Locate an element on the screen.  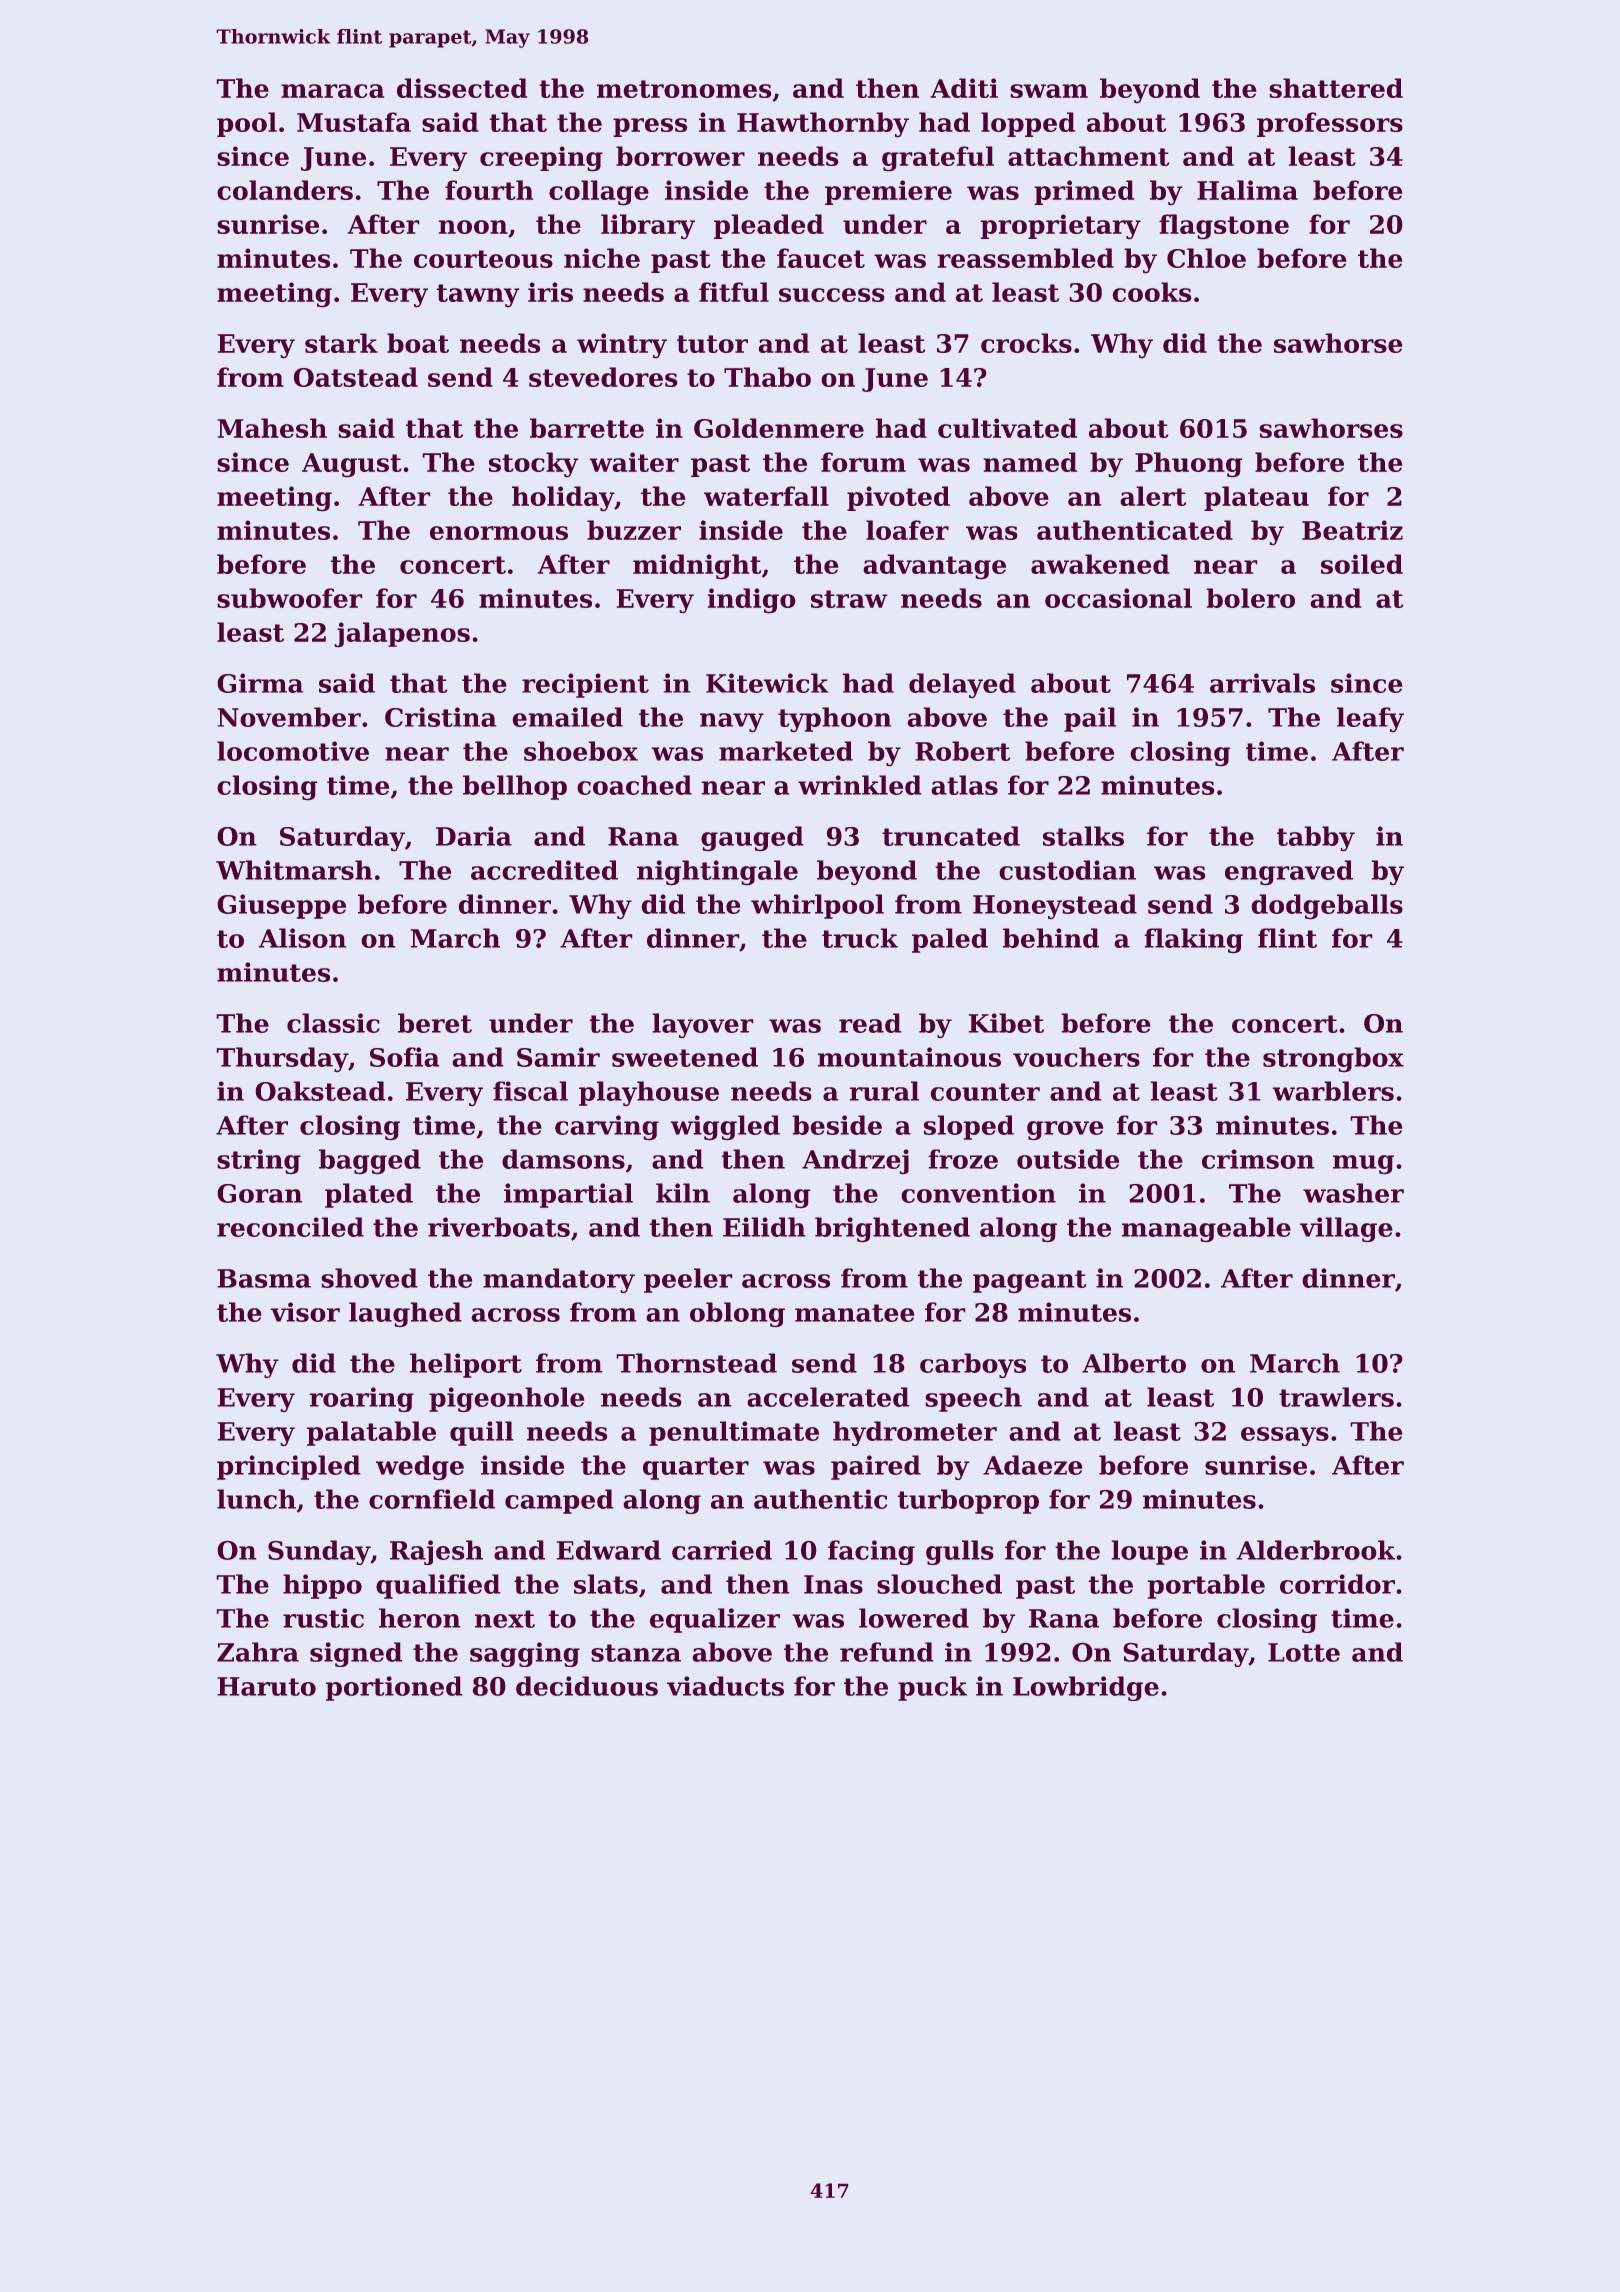
leafy is located at coordinates (1370, 719).
